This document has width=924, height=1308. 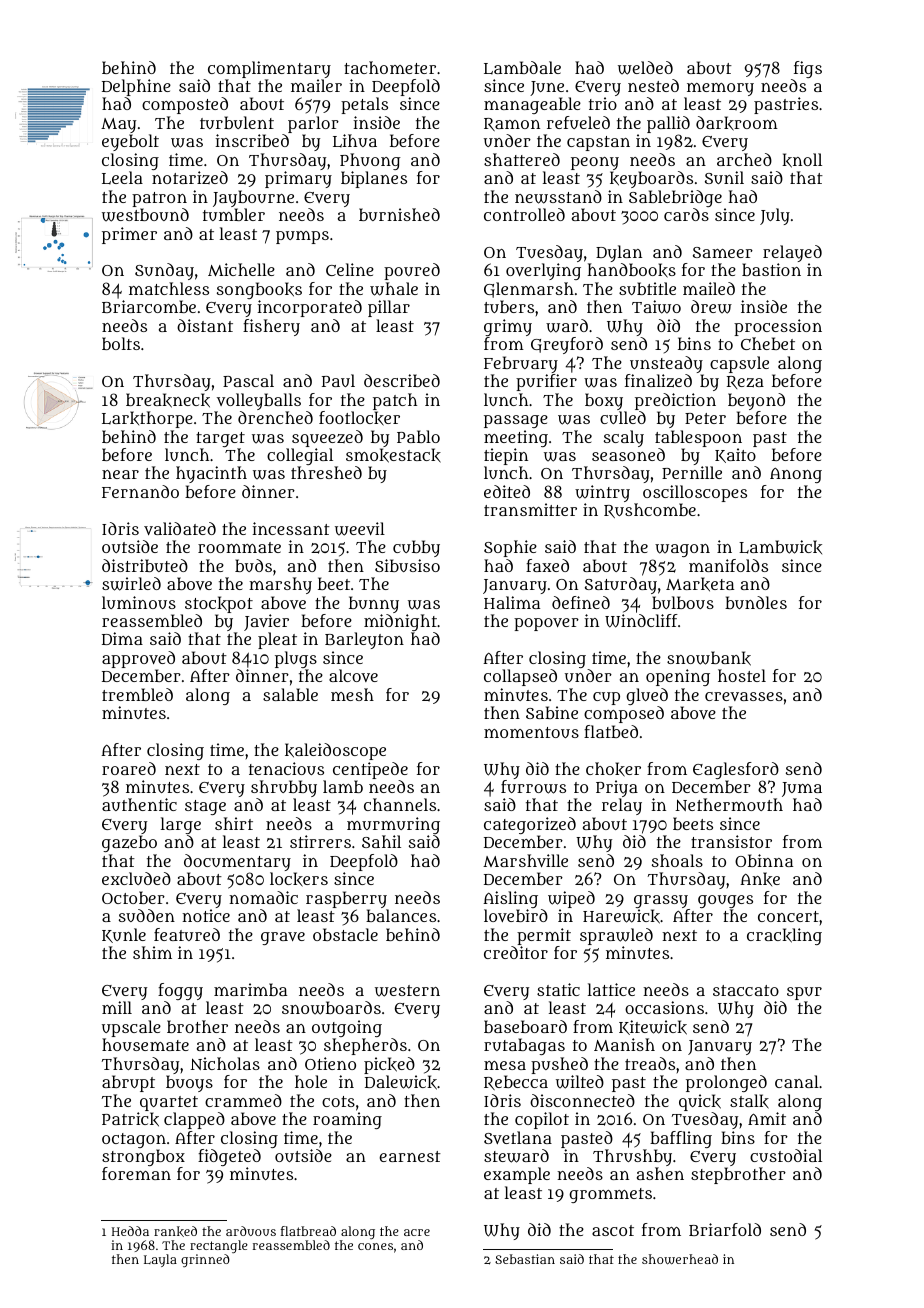 I want to click on Dylan, so click(x=619, y=253).
